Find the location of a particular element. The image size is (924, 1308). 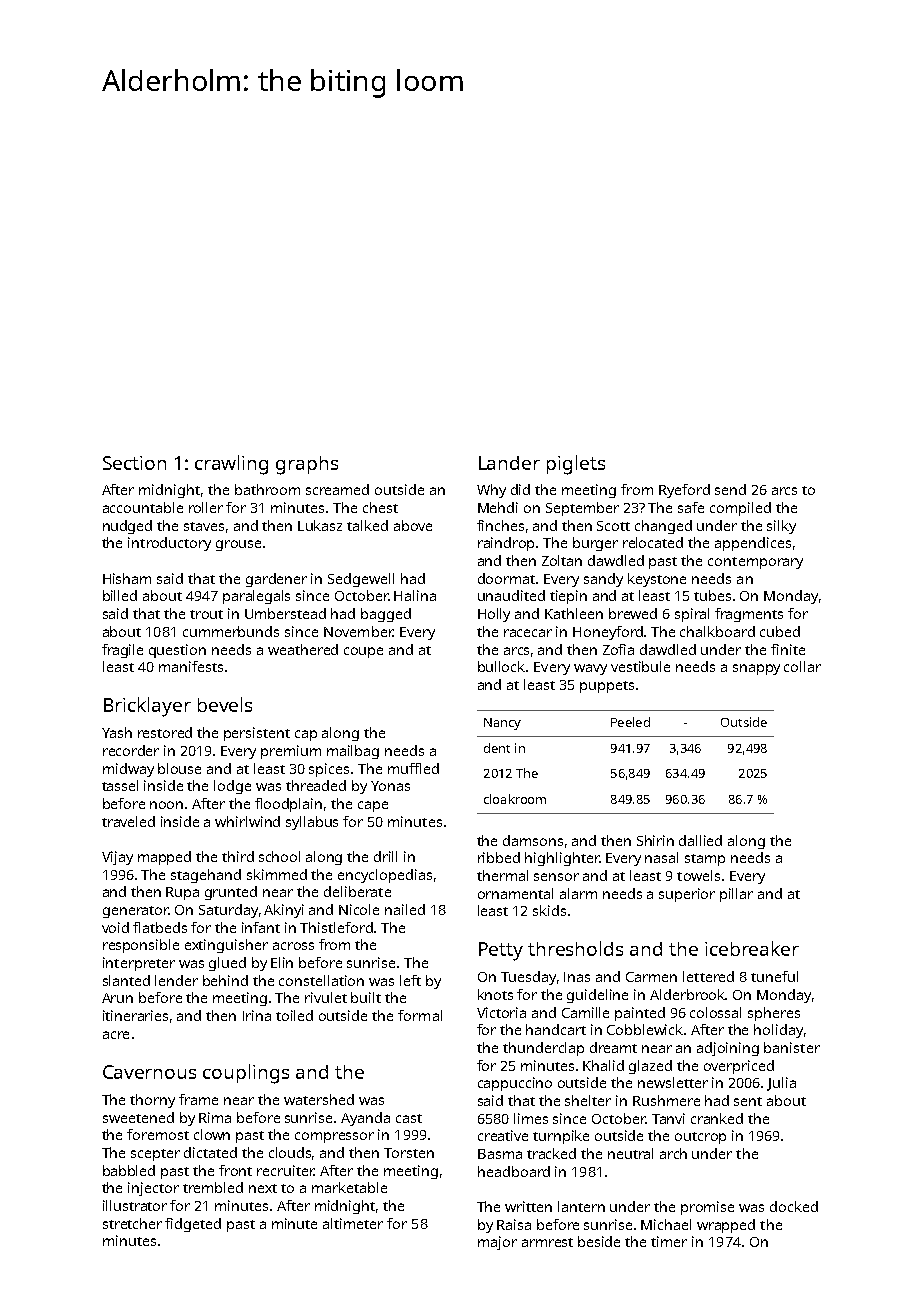

superior is located at coordinates (687, 895).
